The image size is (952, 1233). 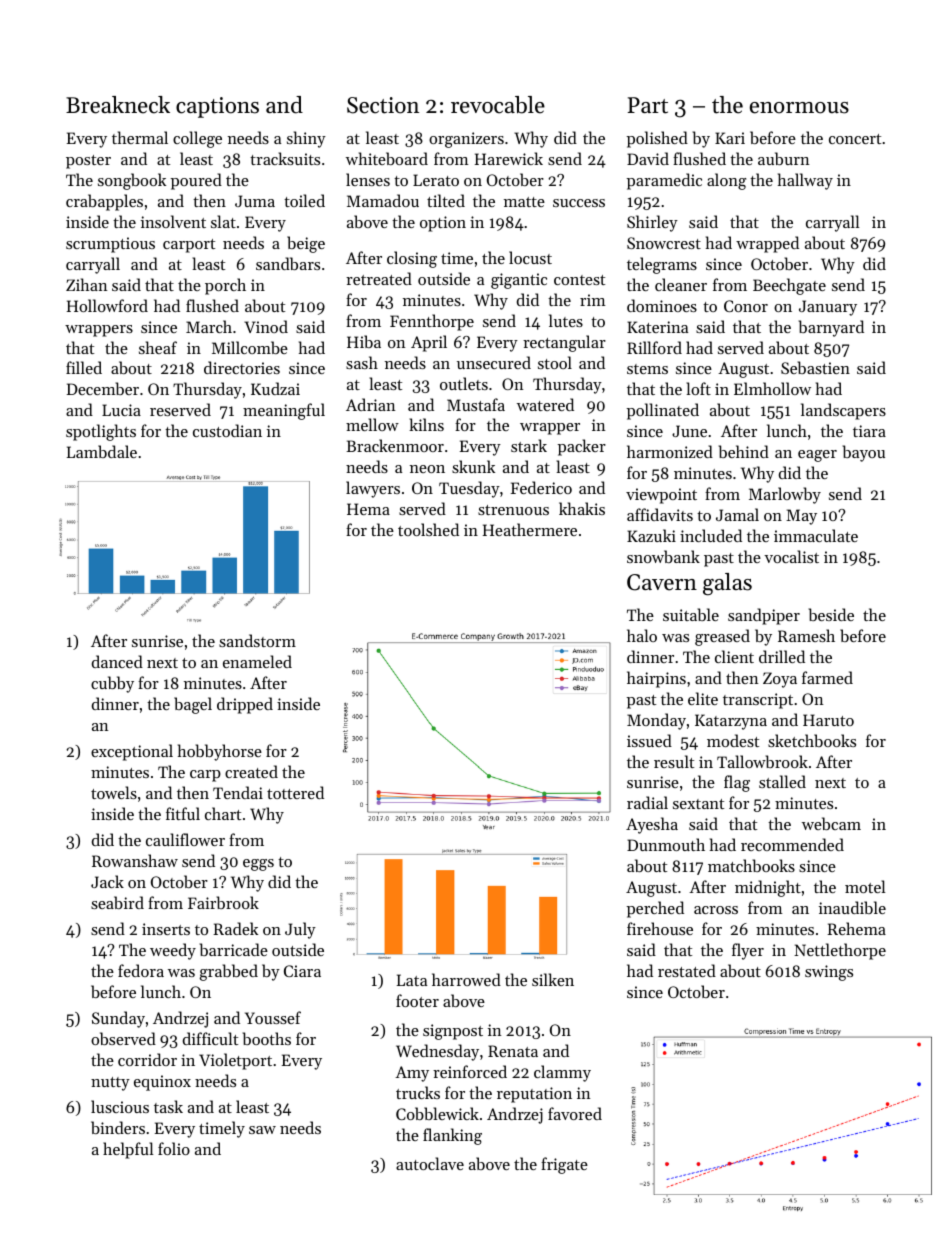 What do you see at coordinates (812, 740) in the document?
I see `sketchbooks` at bounding box center [812, 740].
